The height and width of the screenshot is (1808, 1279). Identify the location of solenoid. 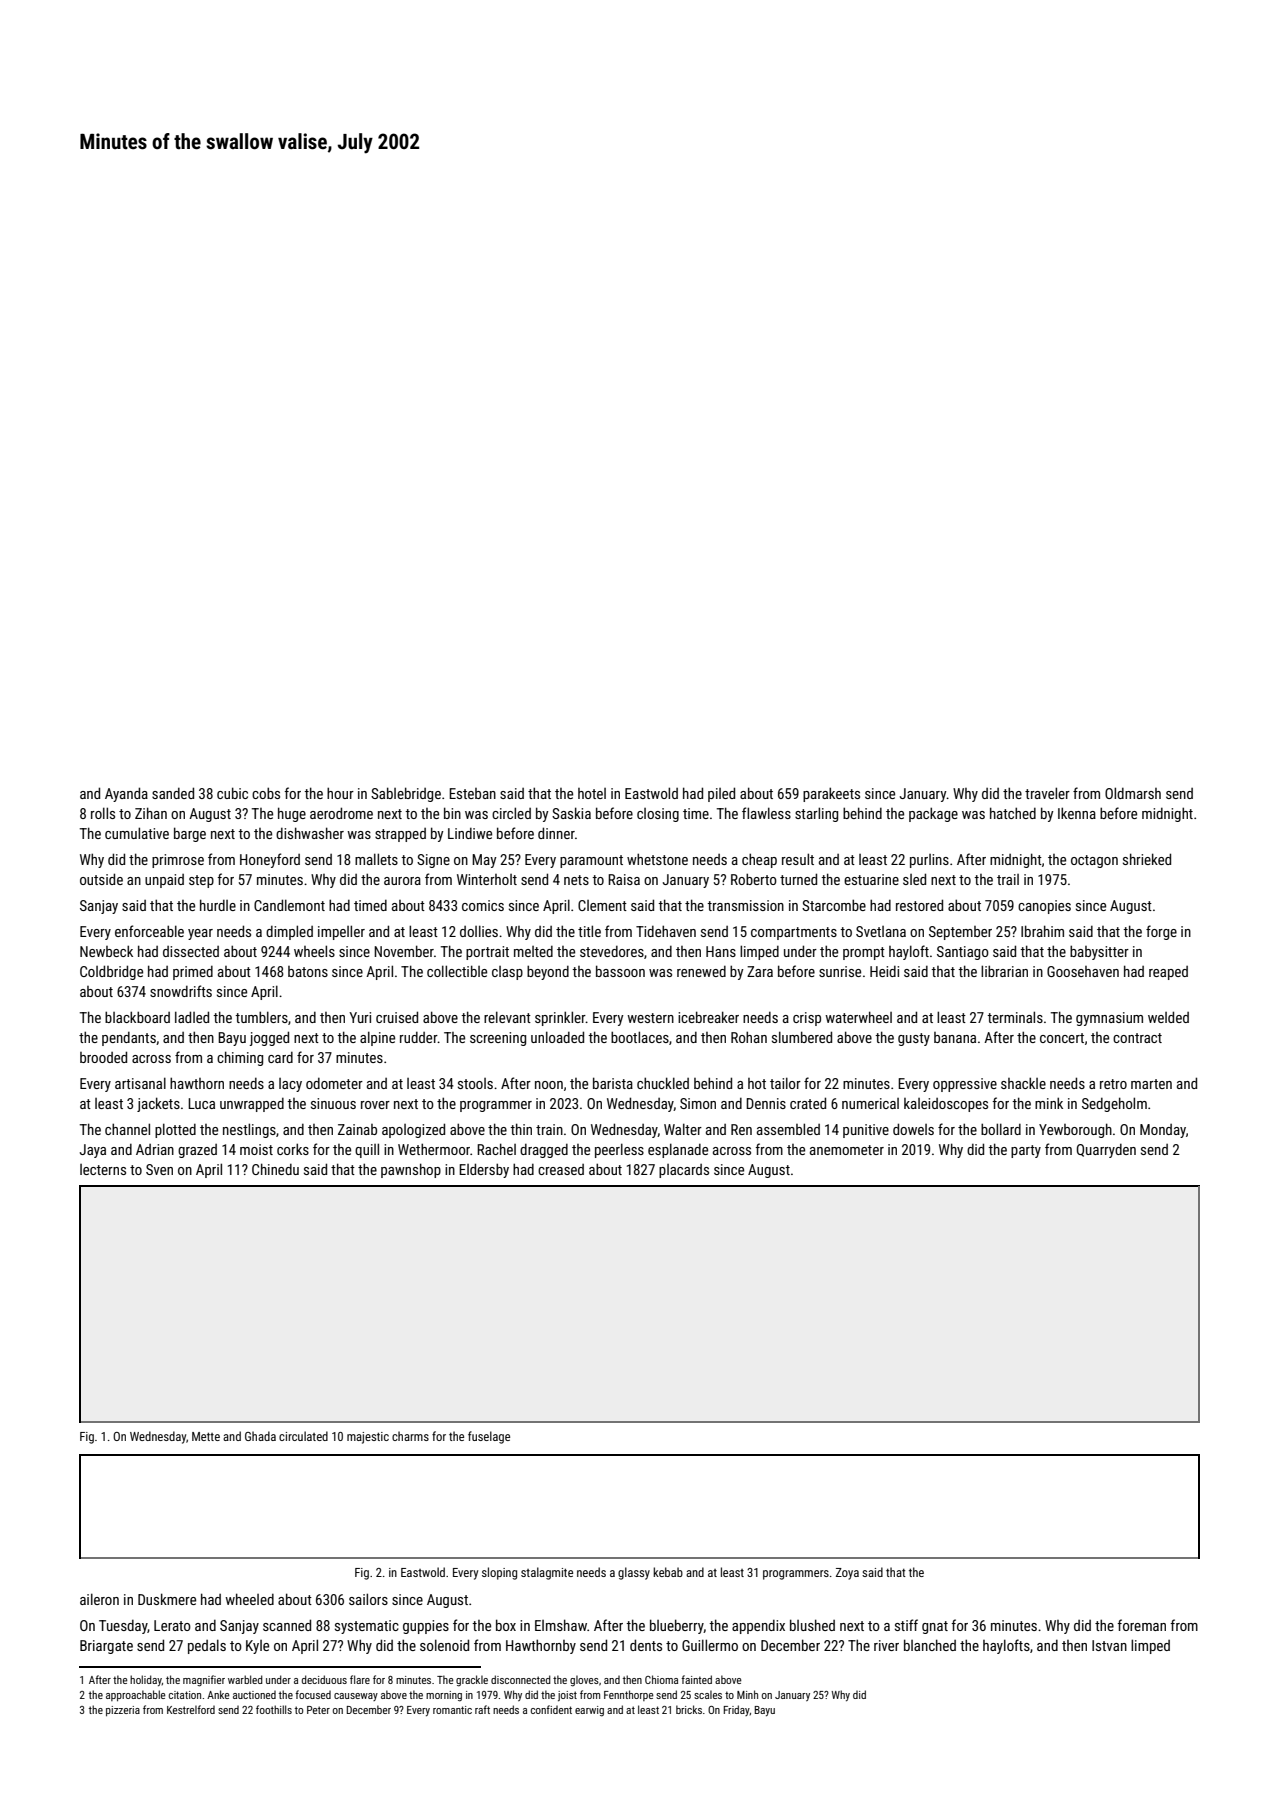
(444, 1645).
